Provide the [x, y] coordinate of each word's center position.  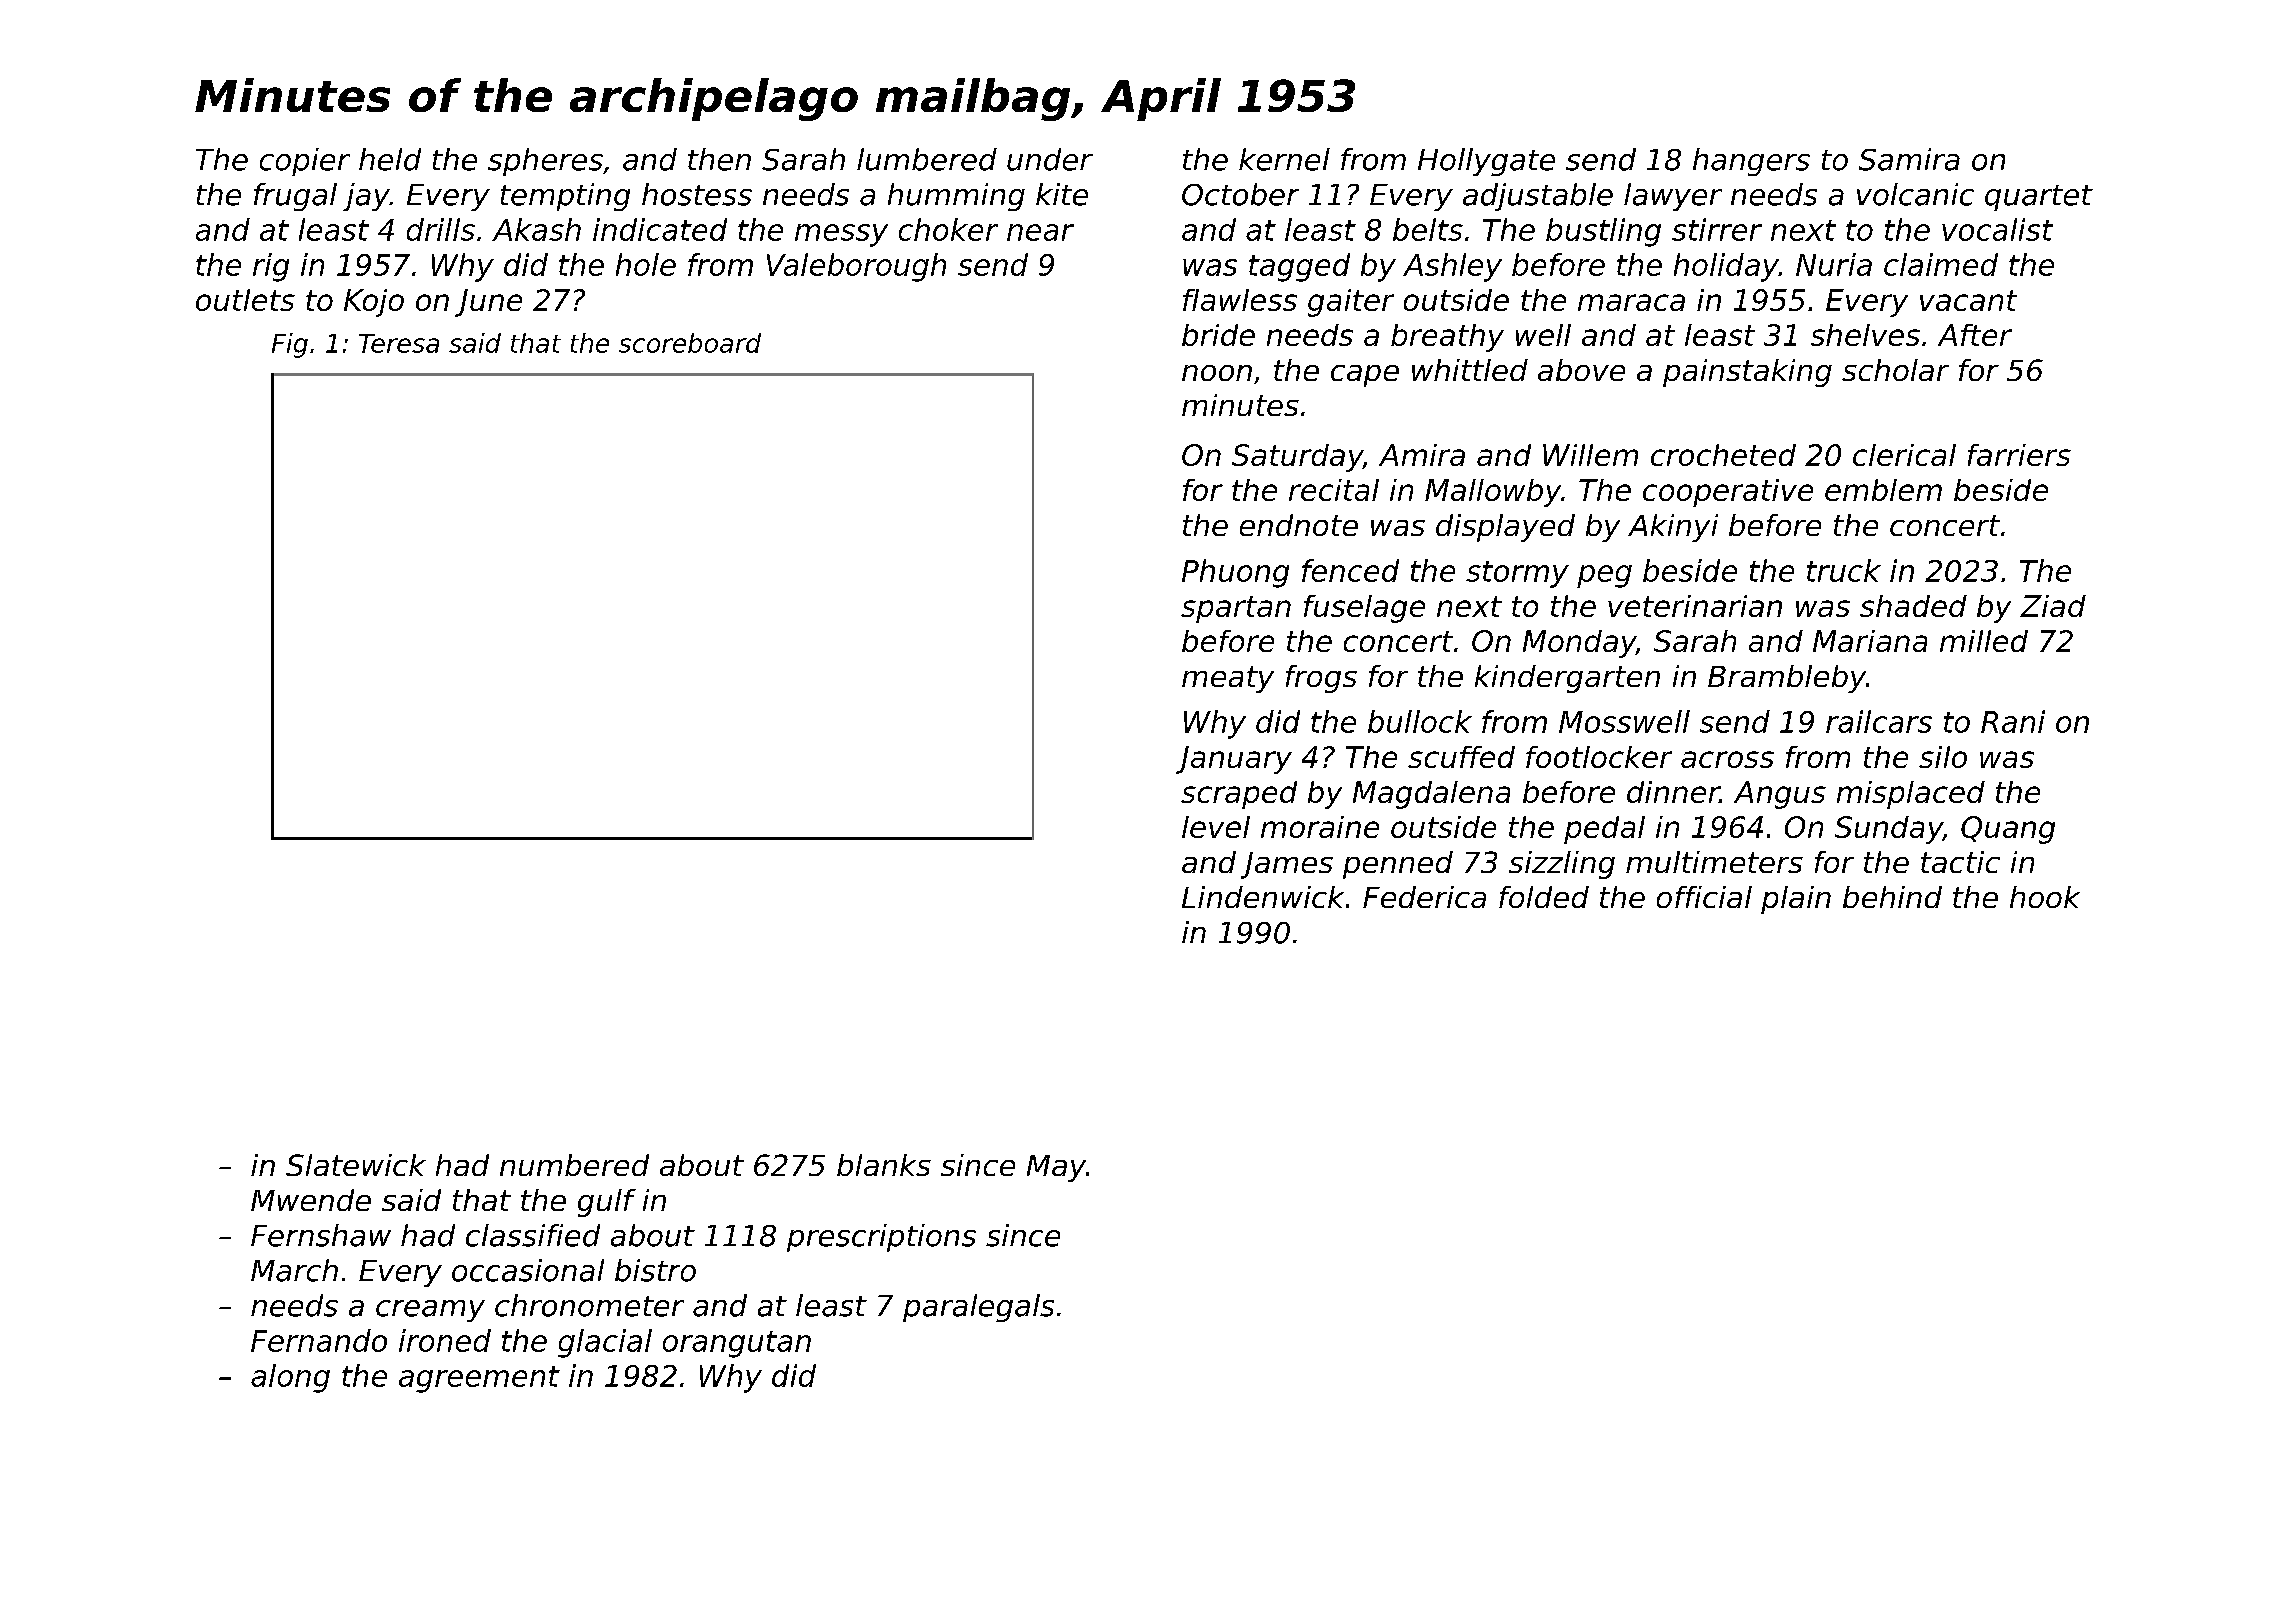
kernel [1284, 159]
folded [1544, 897]
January [1234, 760]
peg [1604, 576]
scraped [1239, 795]
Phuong [1235, 573]
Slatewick [356, 1165]
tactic [1960, 862]
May [1056, 1168]
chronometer [589, 1305]
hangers [1751, 162]
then [719, 159]
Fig [290, 345]
